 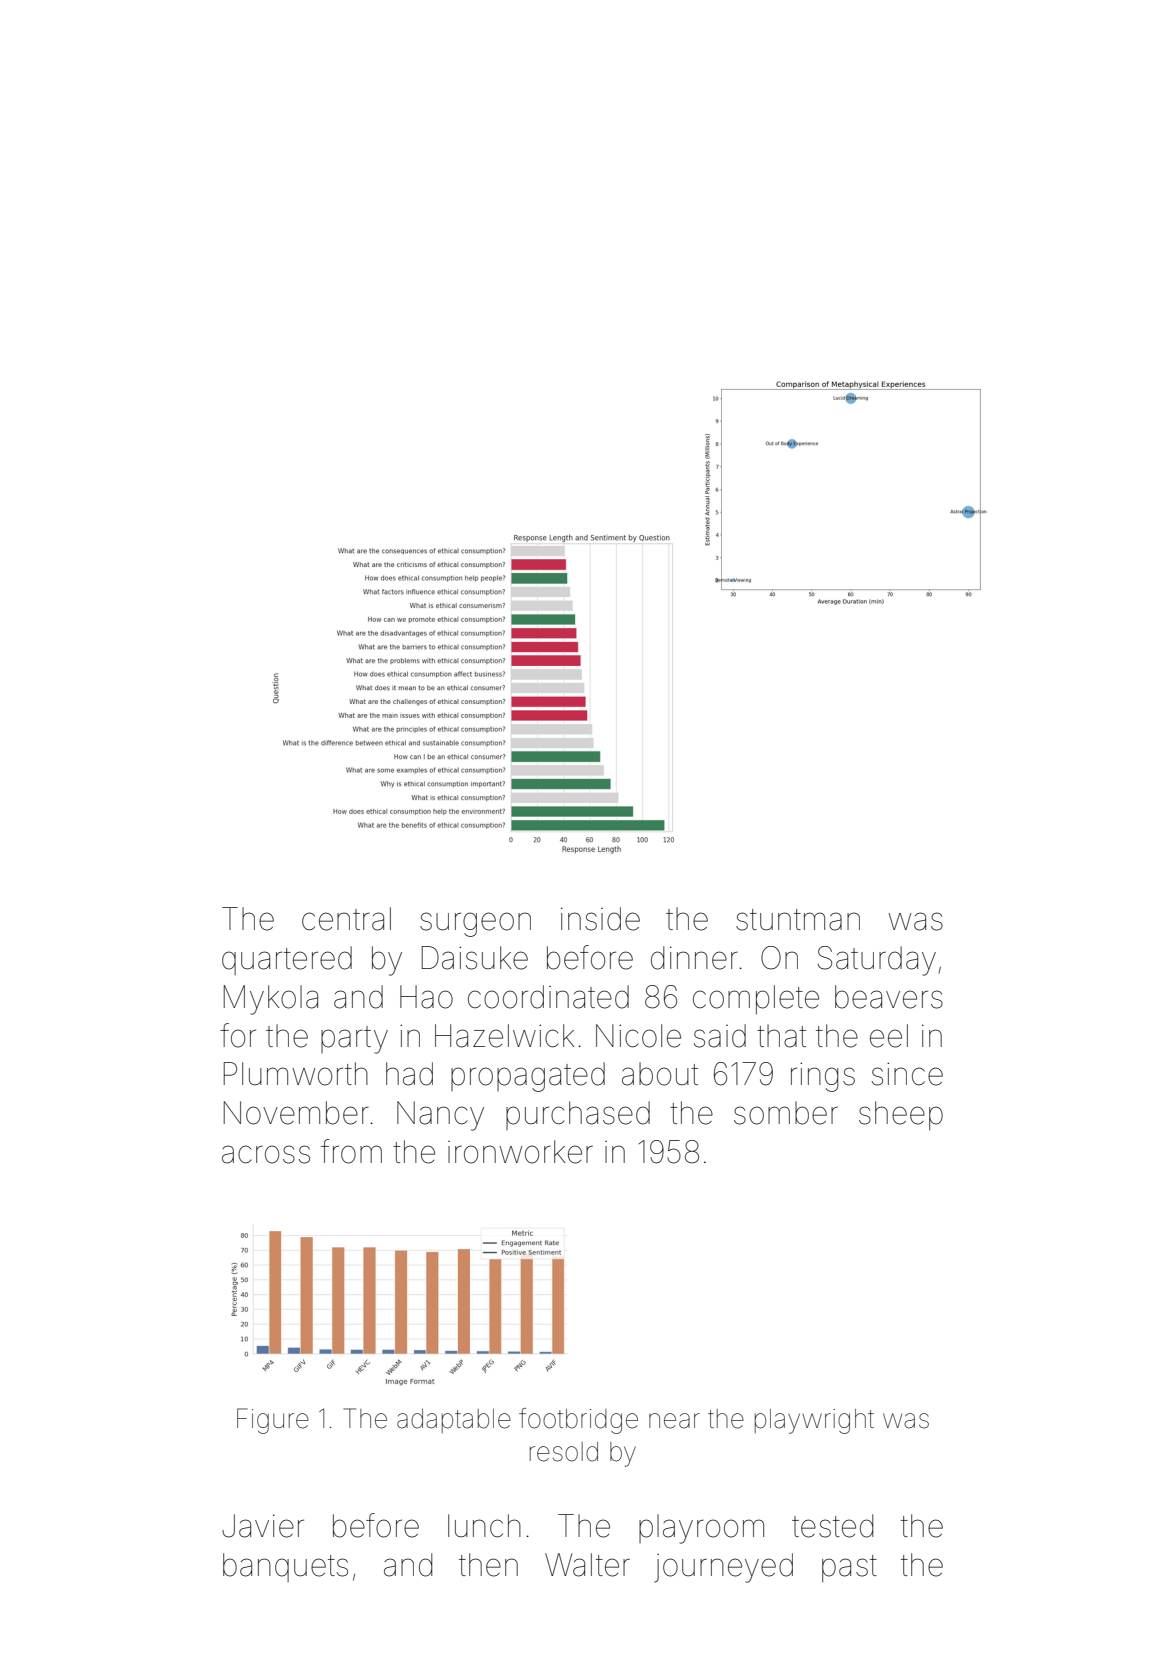 I want to click on footbridge, so click(x=578, y=1421).
